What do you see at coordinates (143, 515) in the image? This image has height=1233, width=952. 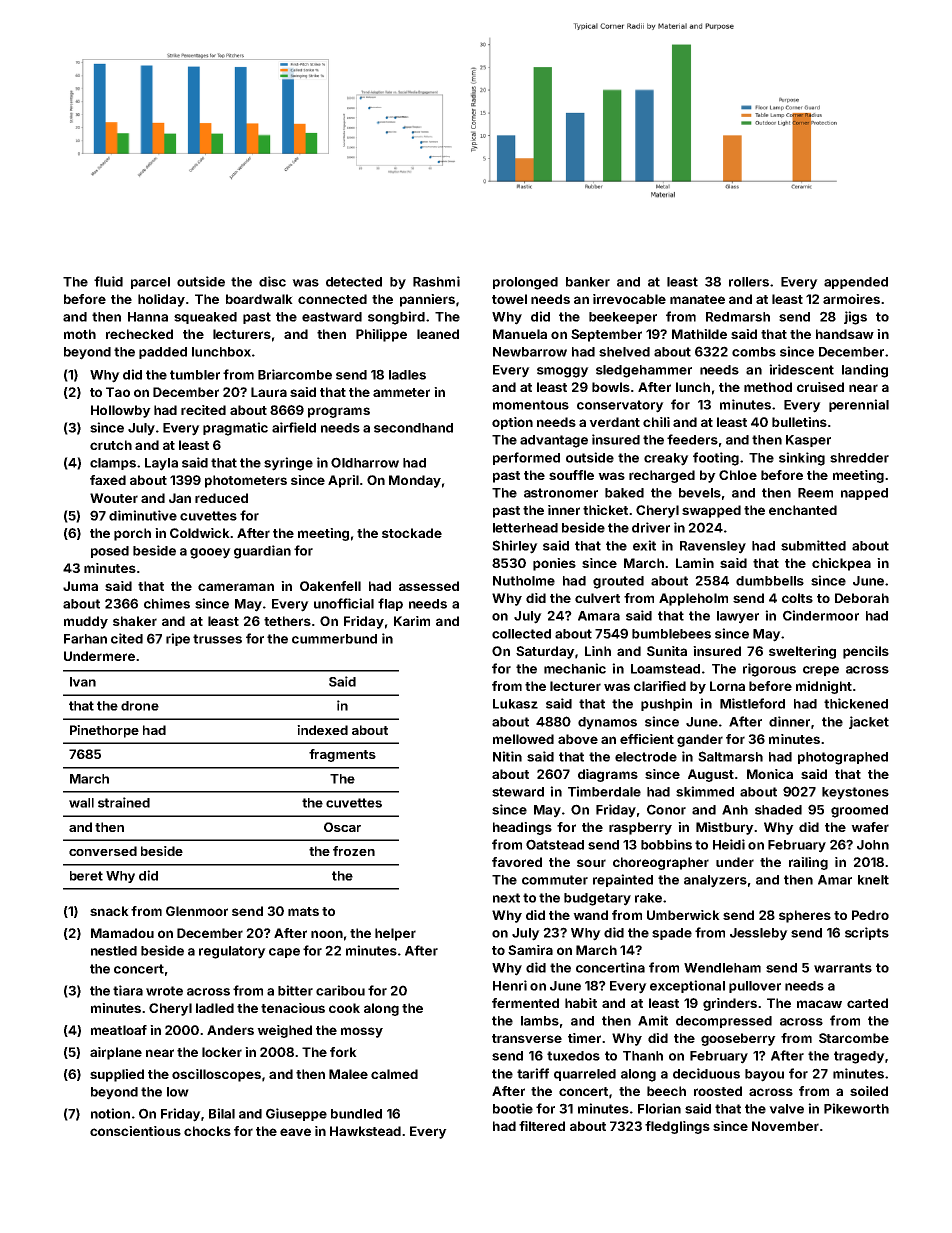 I see `diminutive` at bounding box center [143, 515].
